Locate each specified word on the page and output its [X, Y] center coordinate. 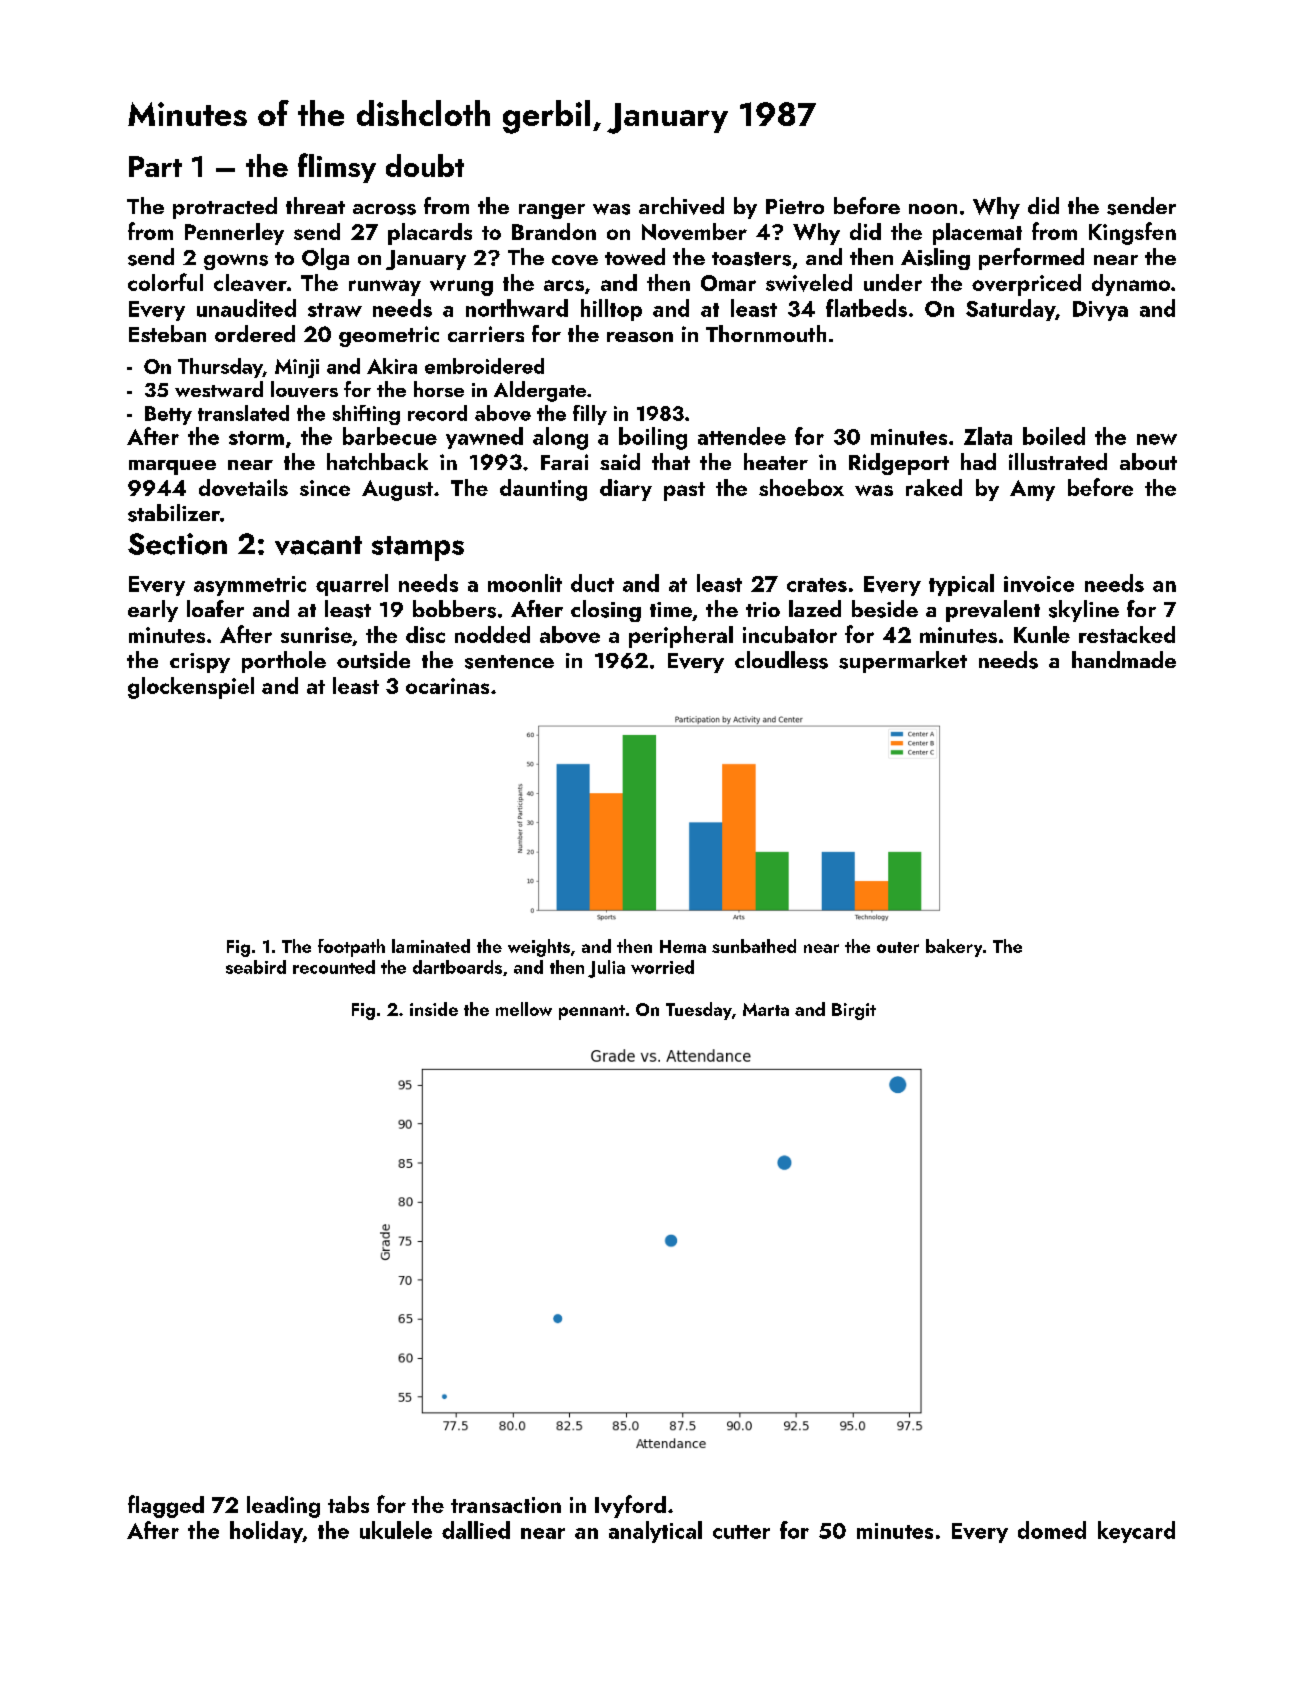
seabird [256, 967]
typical [961, 585]
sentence [509, 662]
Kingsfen [1132, 233]
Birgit [854, 1011]
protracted [225, 208]
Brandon [554, 231]
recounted [334, 967]
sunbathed [754, 946]
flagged [166, 1506]
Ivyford [630, 1506]
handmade [1124, 659]
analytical [655, 1532]
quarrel [352, 585]
